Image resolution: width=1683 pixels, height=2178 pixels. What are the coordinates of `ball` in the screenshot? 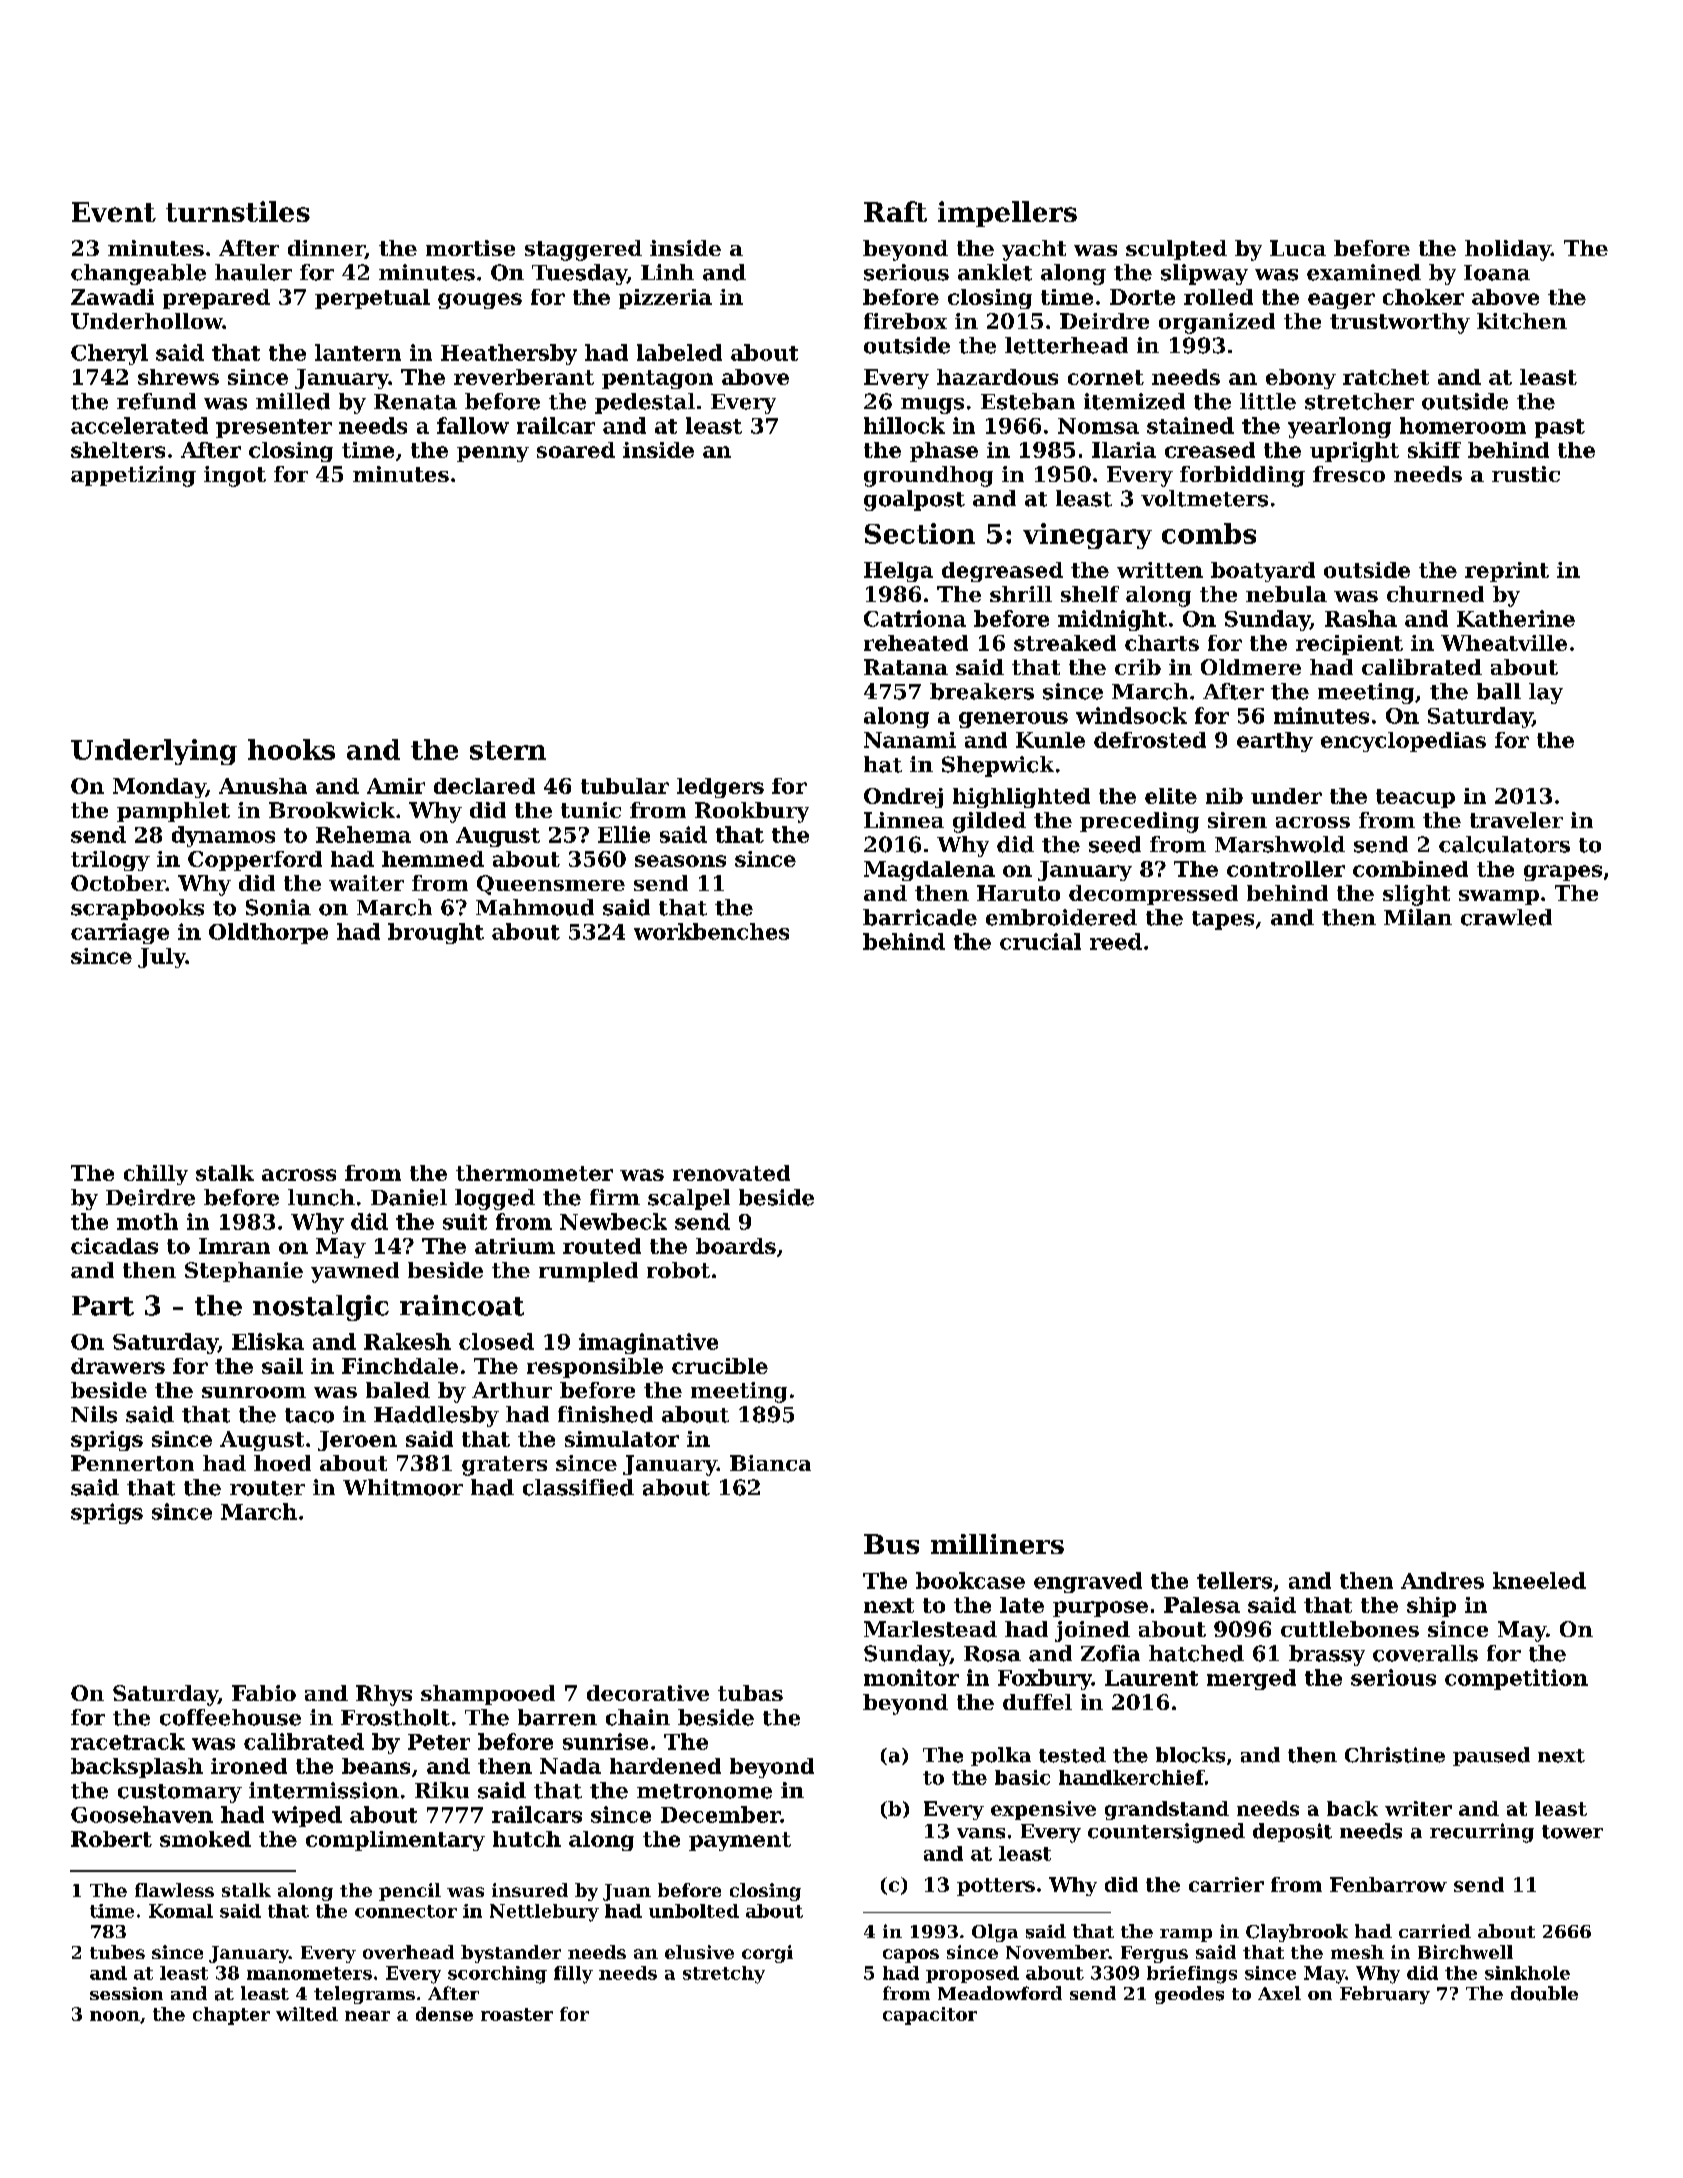 It's located at (1499, 691).
